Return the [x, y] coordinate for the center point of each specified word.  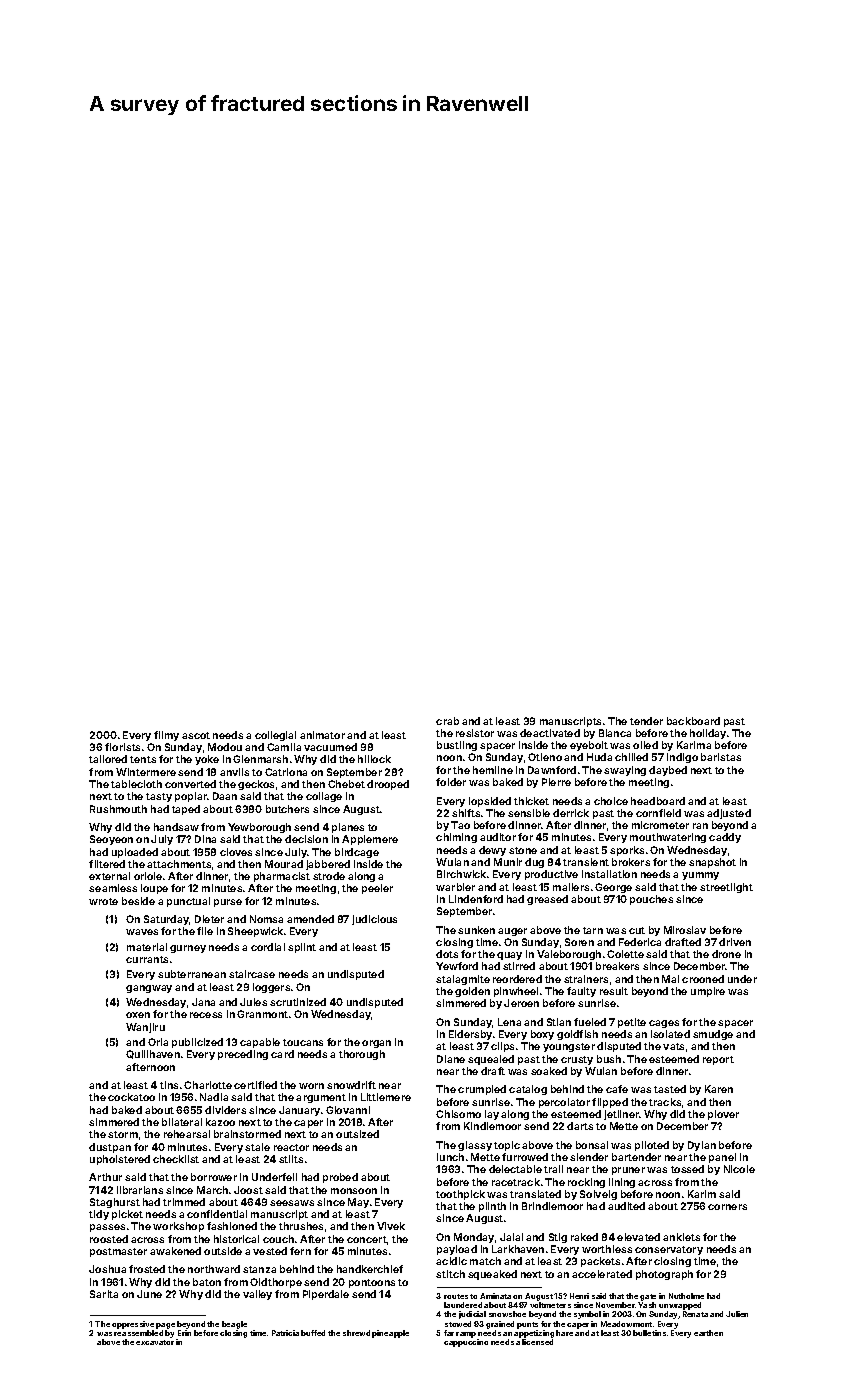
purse [228, 903]
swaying [625, 771]
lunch [450, 1157]
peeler [377, 889]
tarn [593, 930]
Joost [248, 1190]
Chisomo [458, 1114]
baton [207, 1282]
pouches [651, 900]
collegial [275, 736]
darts [580, 1126]
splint [302, 948]
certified [255, 1085]
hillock [374, 759]
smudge [713, 1035]
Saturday [166, 920]
